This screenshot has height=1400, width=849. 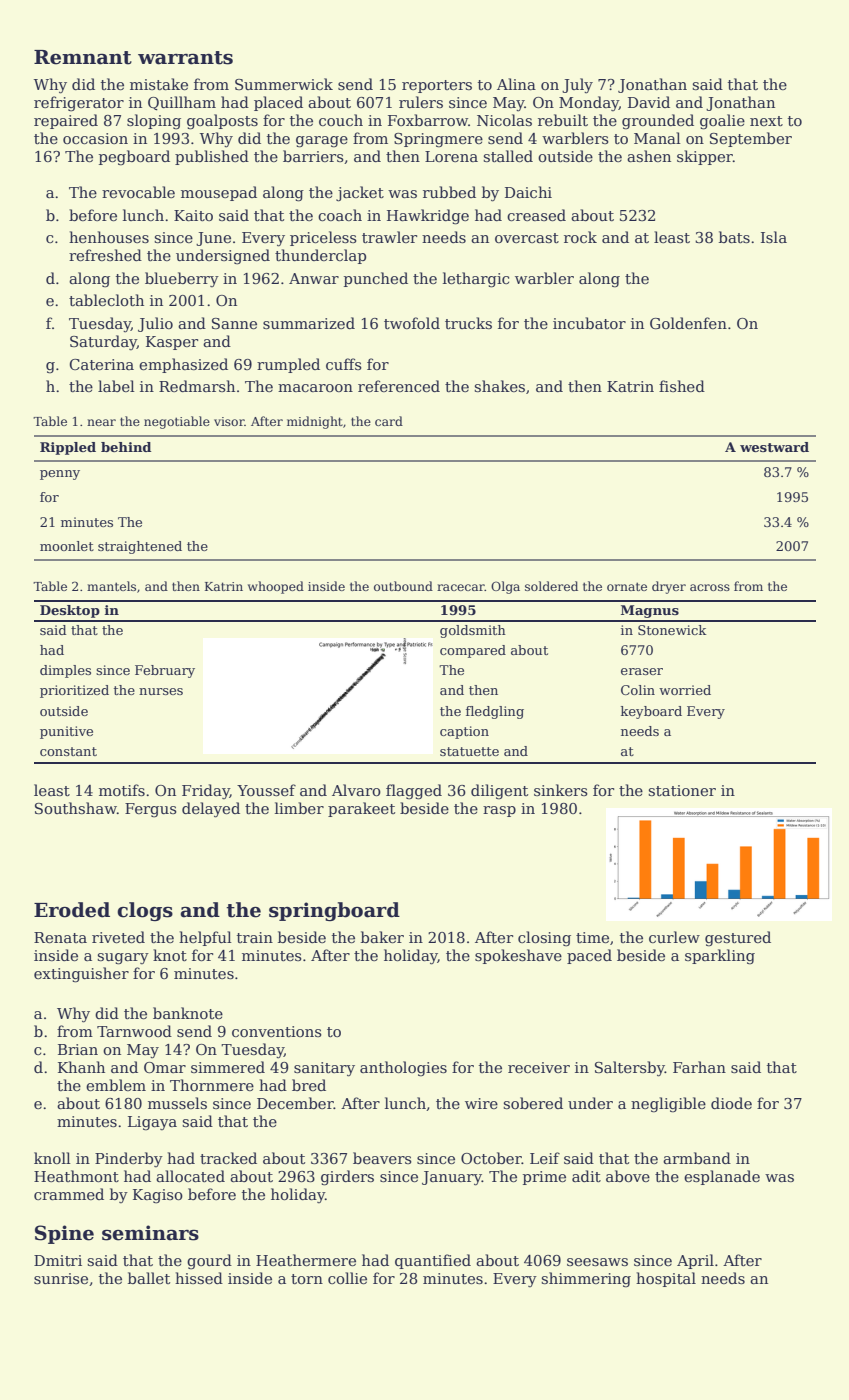 I want to click on paced, so click(x=589, y=956).
